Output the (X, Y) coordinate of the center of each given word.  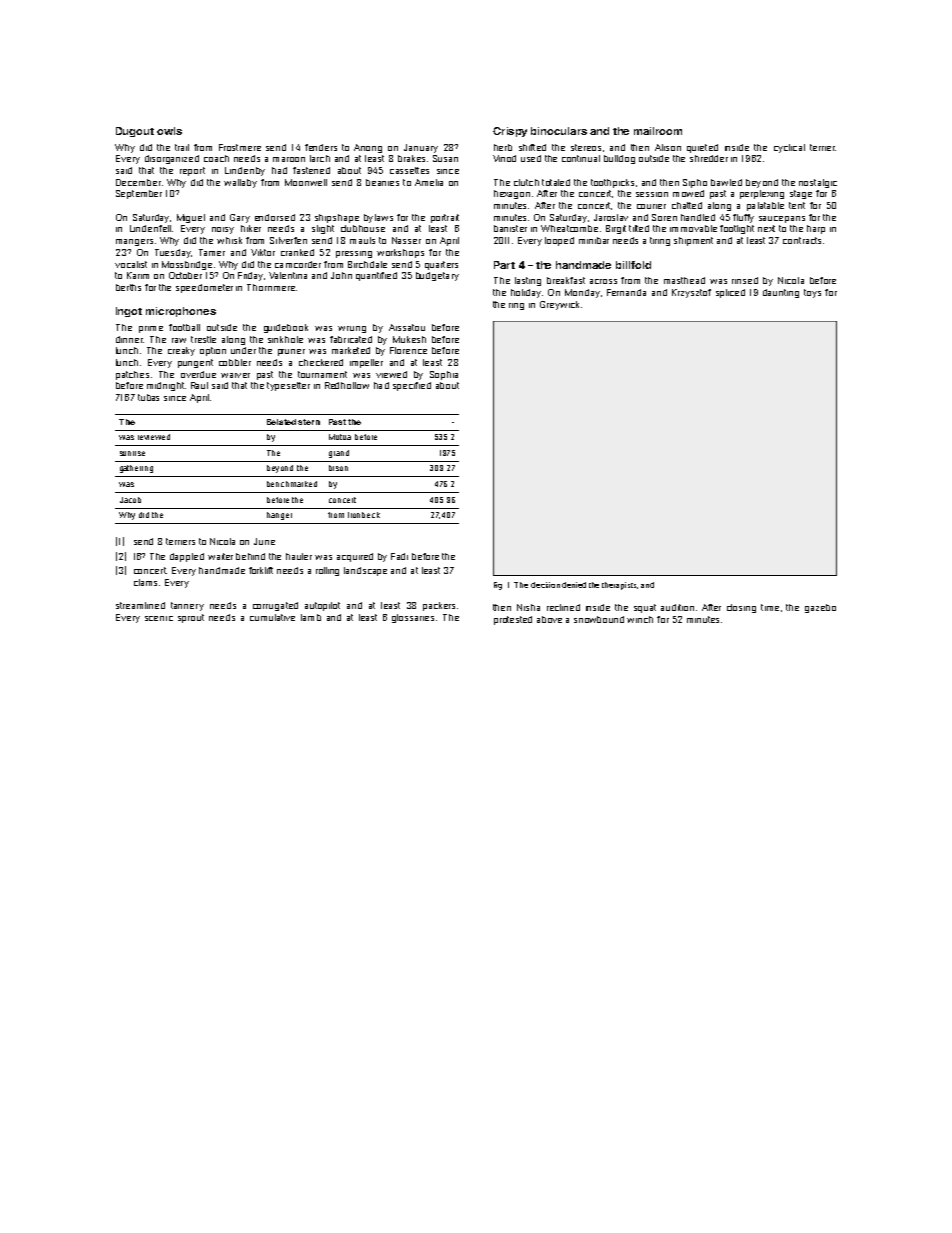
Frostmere (240, 147)
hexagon (512, 194)
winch (640, 619)
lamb (311, 617)
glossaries (413, 618)
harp (816, 229)
